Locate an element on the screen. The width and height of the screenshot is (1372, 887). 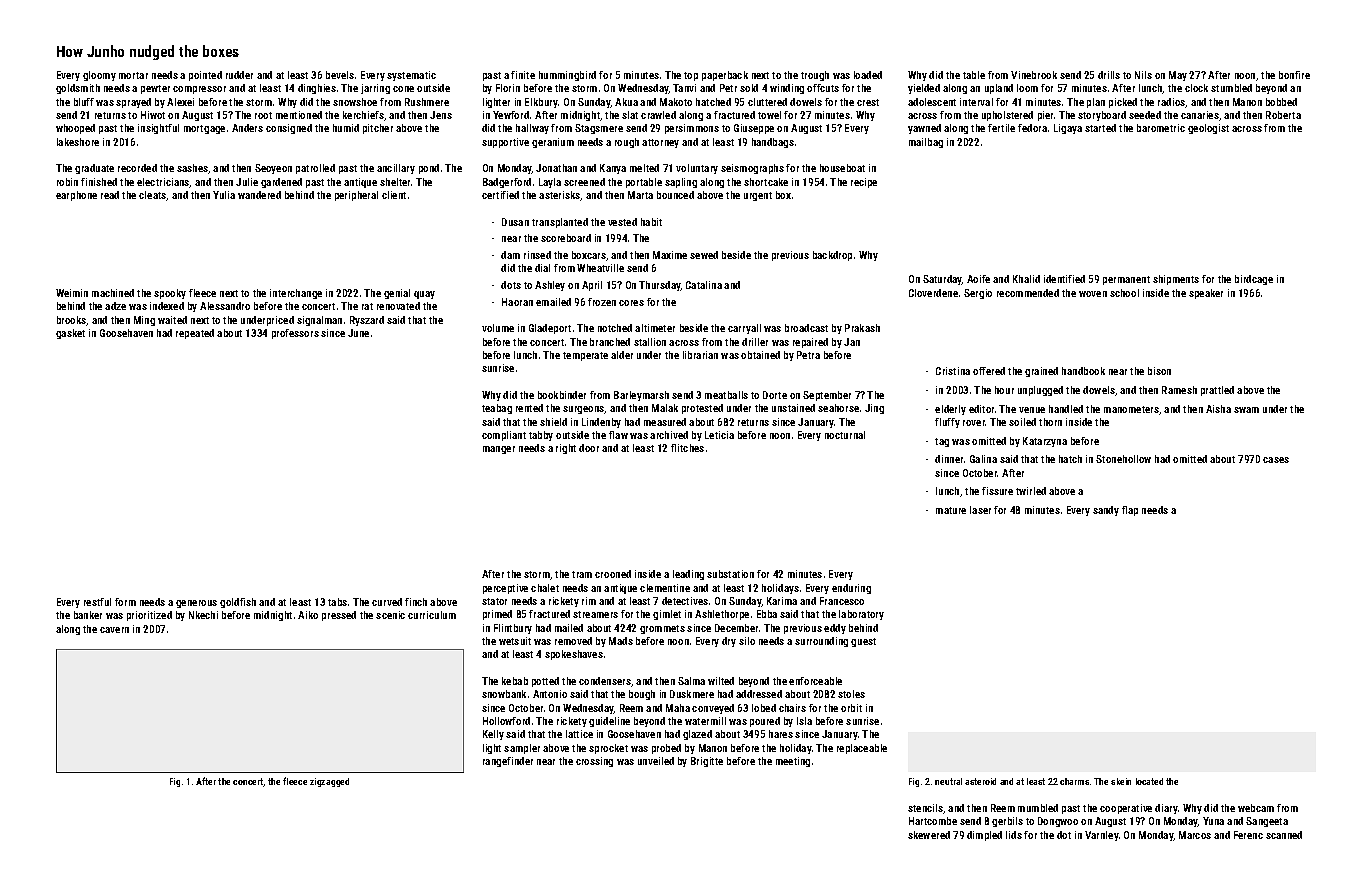
orbit is located at coordinates (851, 708).
